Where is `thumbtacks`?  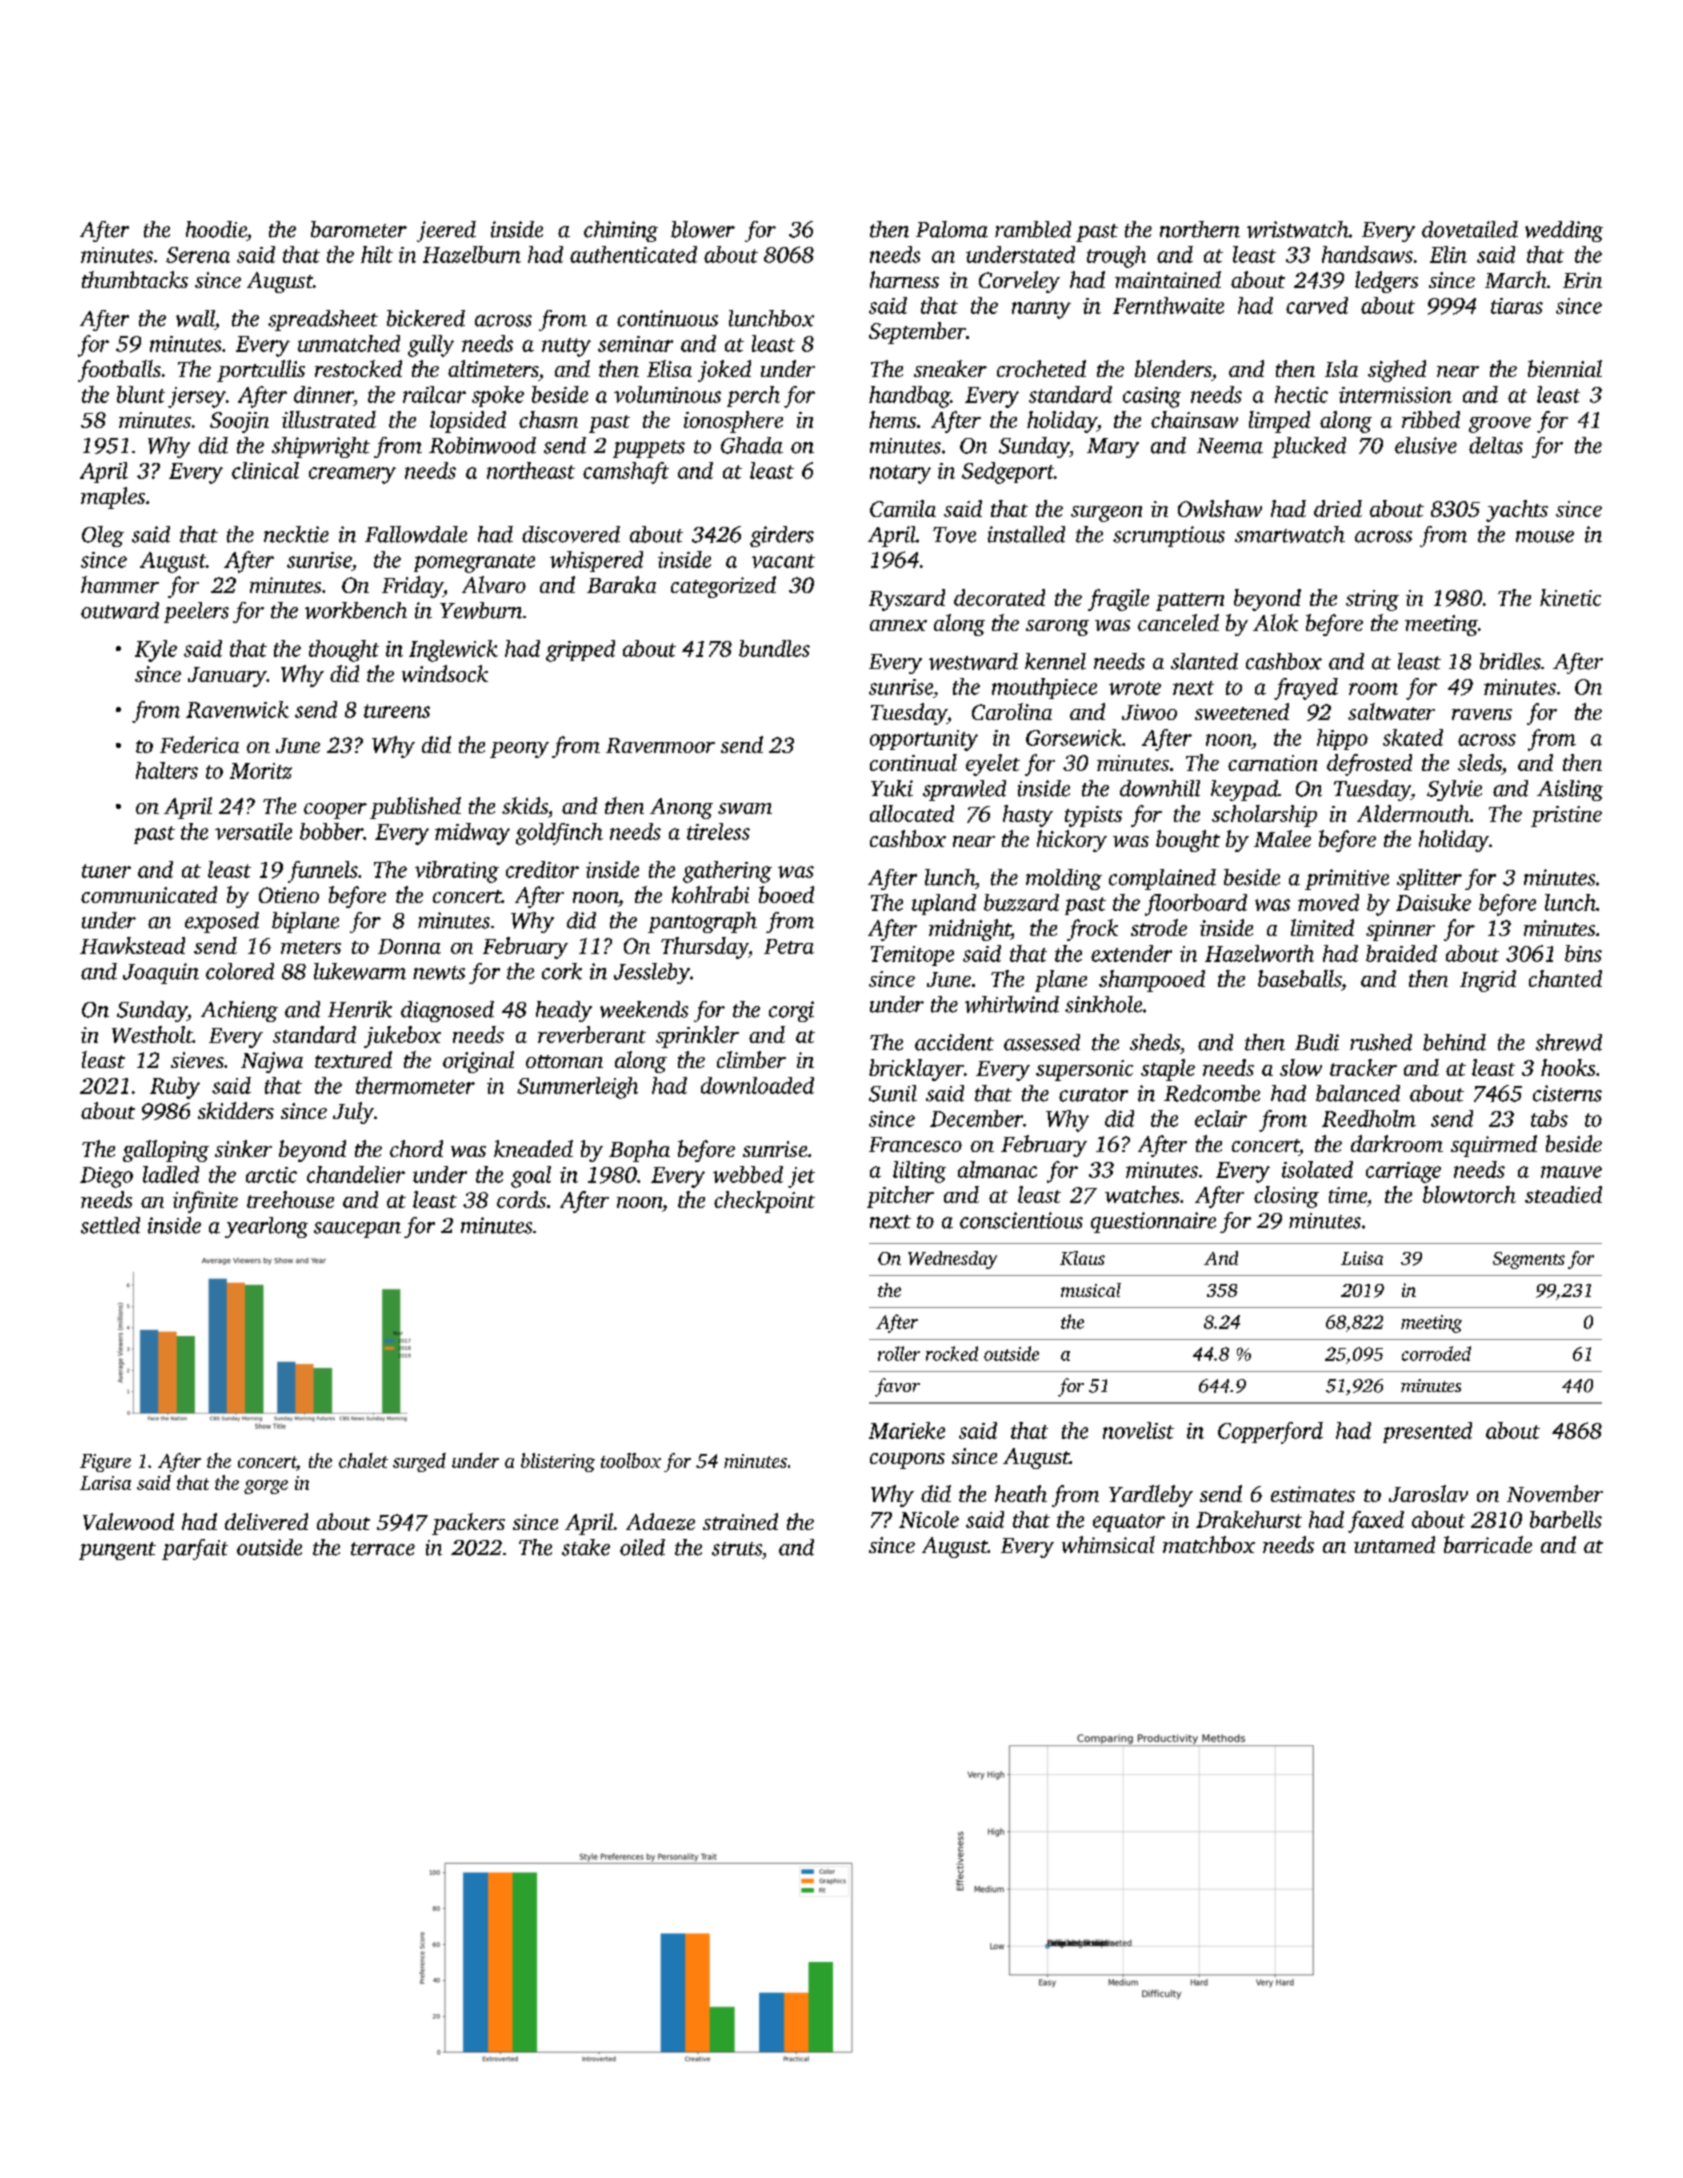
thumbtacks is located at coordinates (135, 279).
